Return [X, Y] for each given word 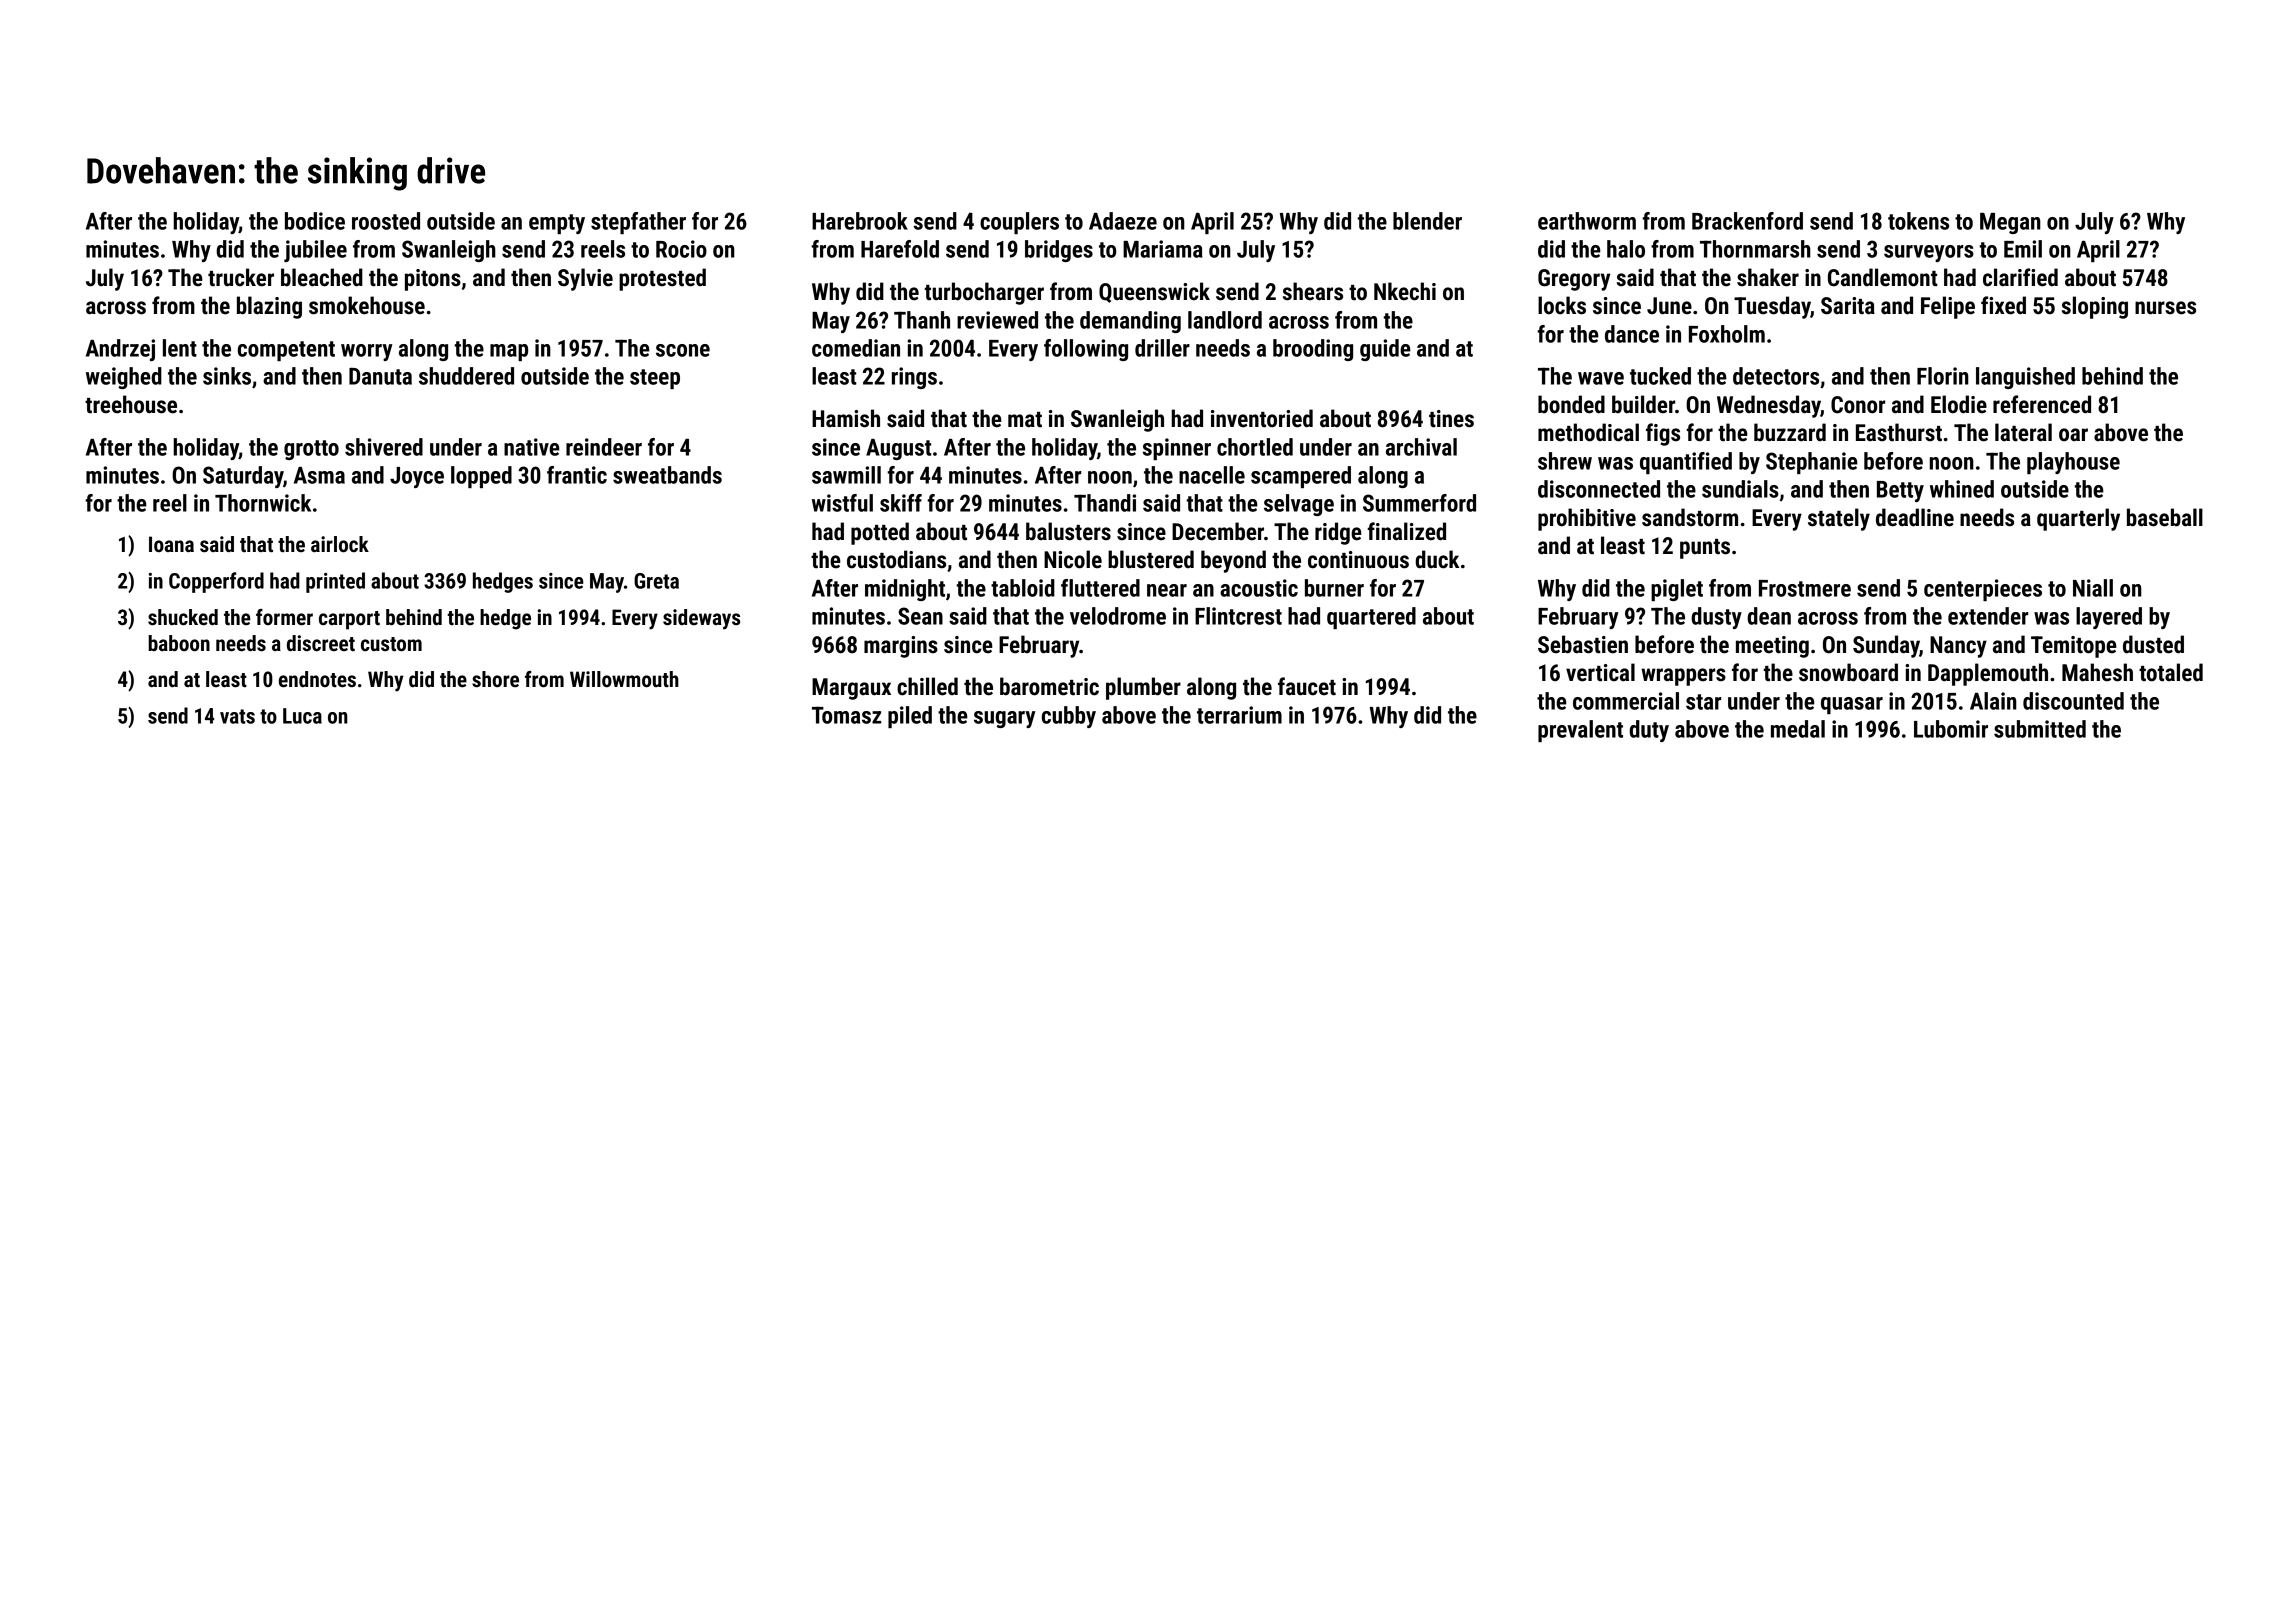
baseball [2165, 517]
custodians [896, 559]
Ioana [171, 544]
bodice [315, 221]
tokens [1918, 221]
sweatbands [667, 475]
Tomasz [846, 715]
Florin [1943, 376]
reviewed [997, 320]
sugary [1005, 719]
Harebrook [860, 221]
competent [286, 351]
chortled [1255, 447]
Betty [1900, 491]
